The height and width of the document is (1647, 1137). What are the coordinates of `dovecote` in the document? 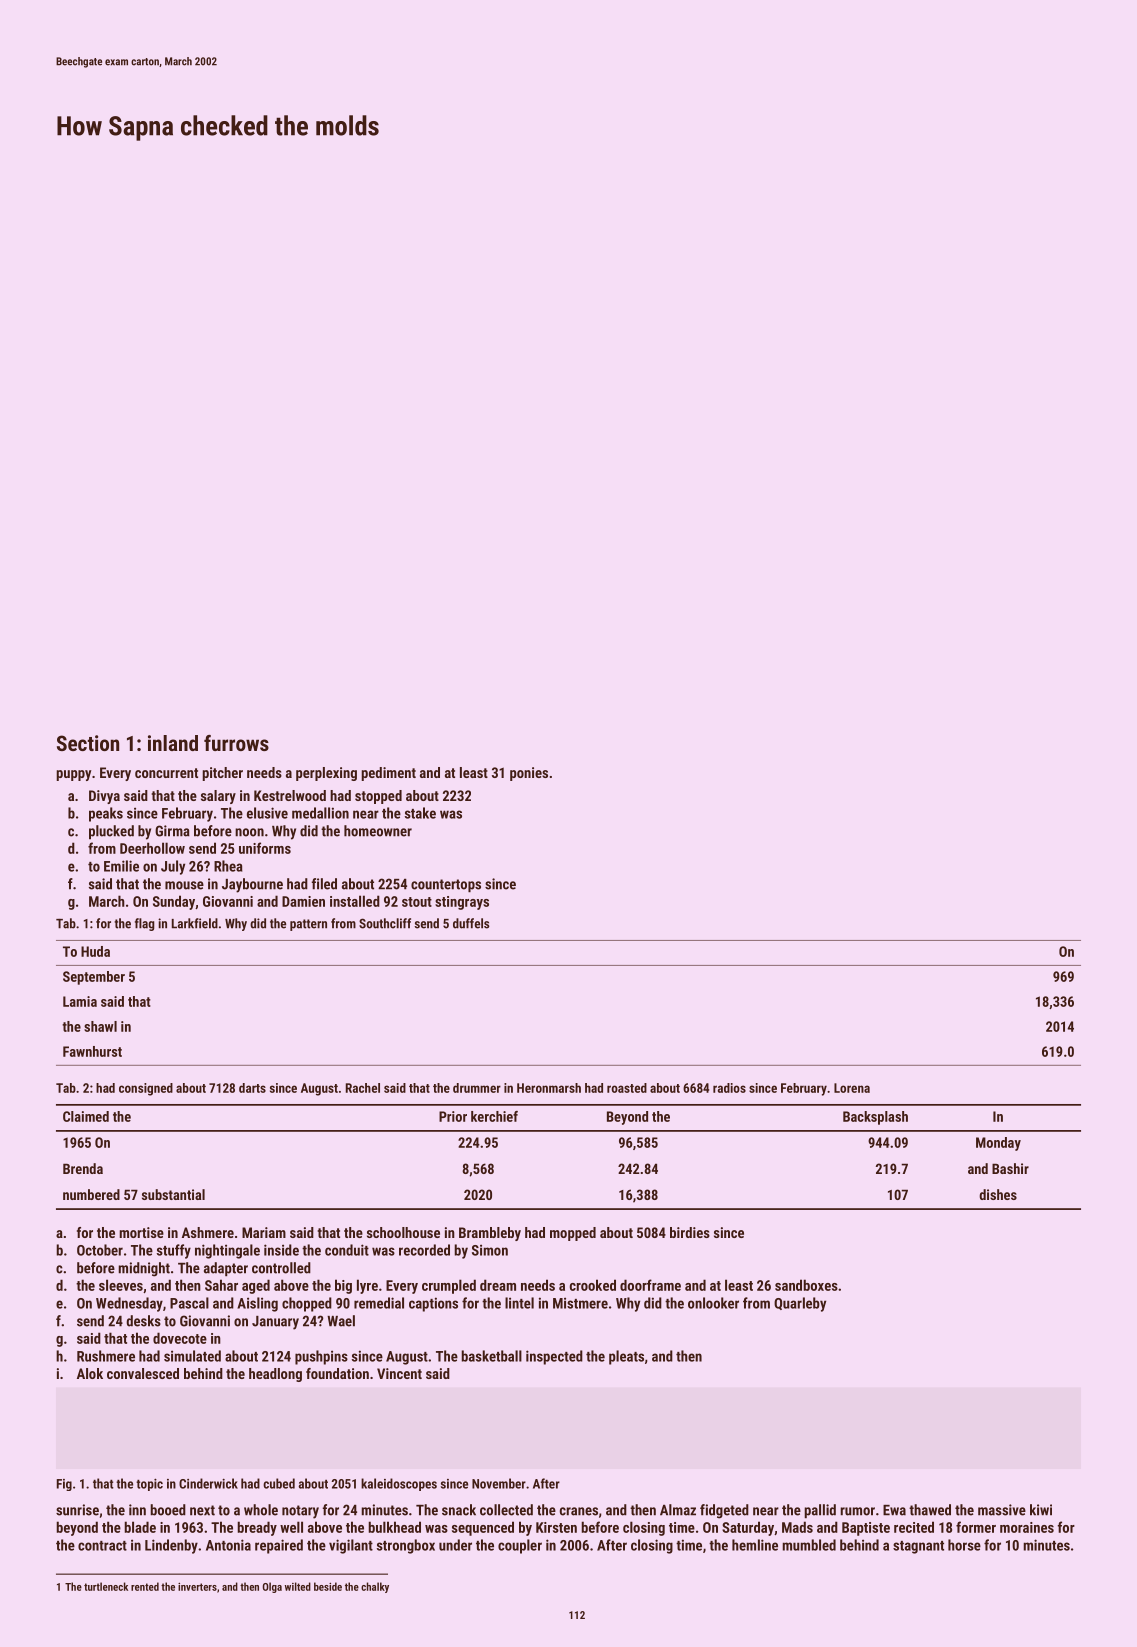 It's located at (180, 1338).
